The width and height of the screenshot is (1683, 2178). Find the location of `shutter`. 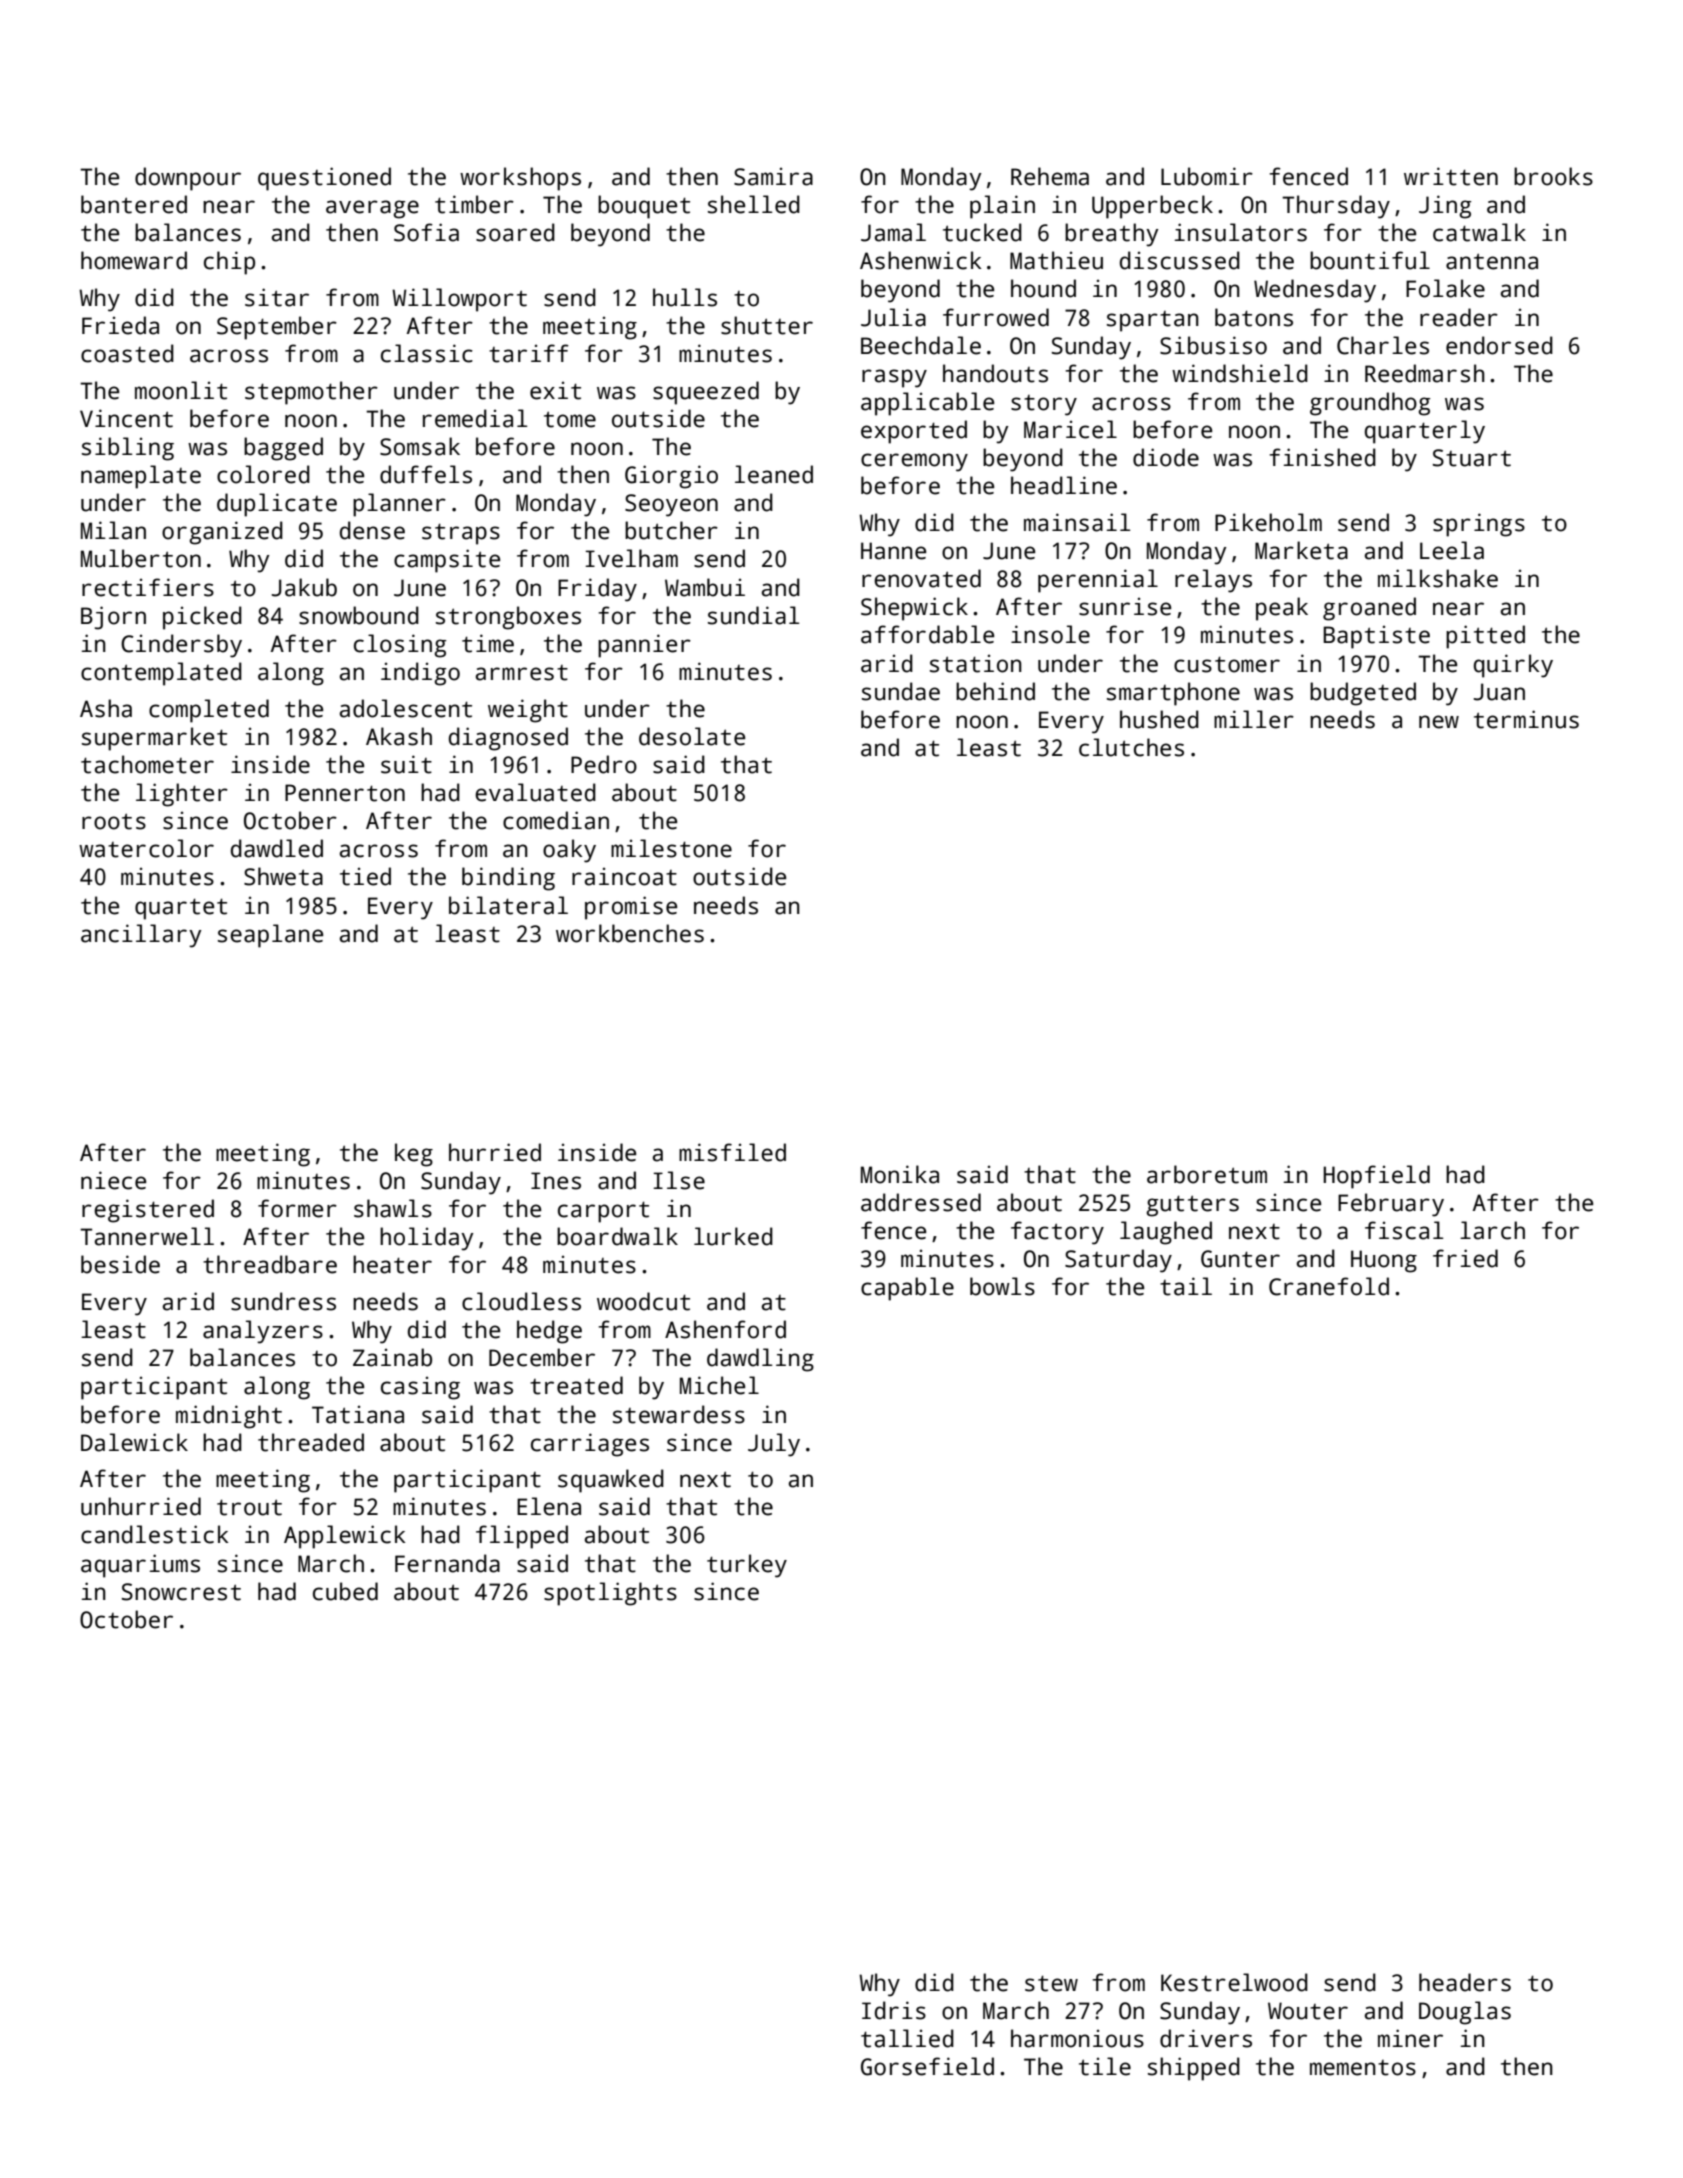

shutter is located at coordinates (767, 325).
